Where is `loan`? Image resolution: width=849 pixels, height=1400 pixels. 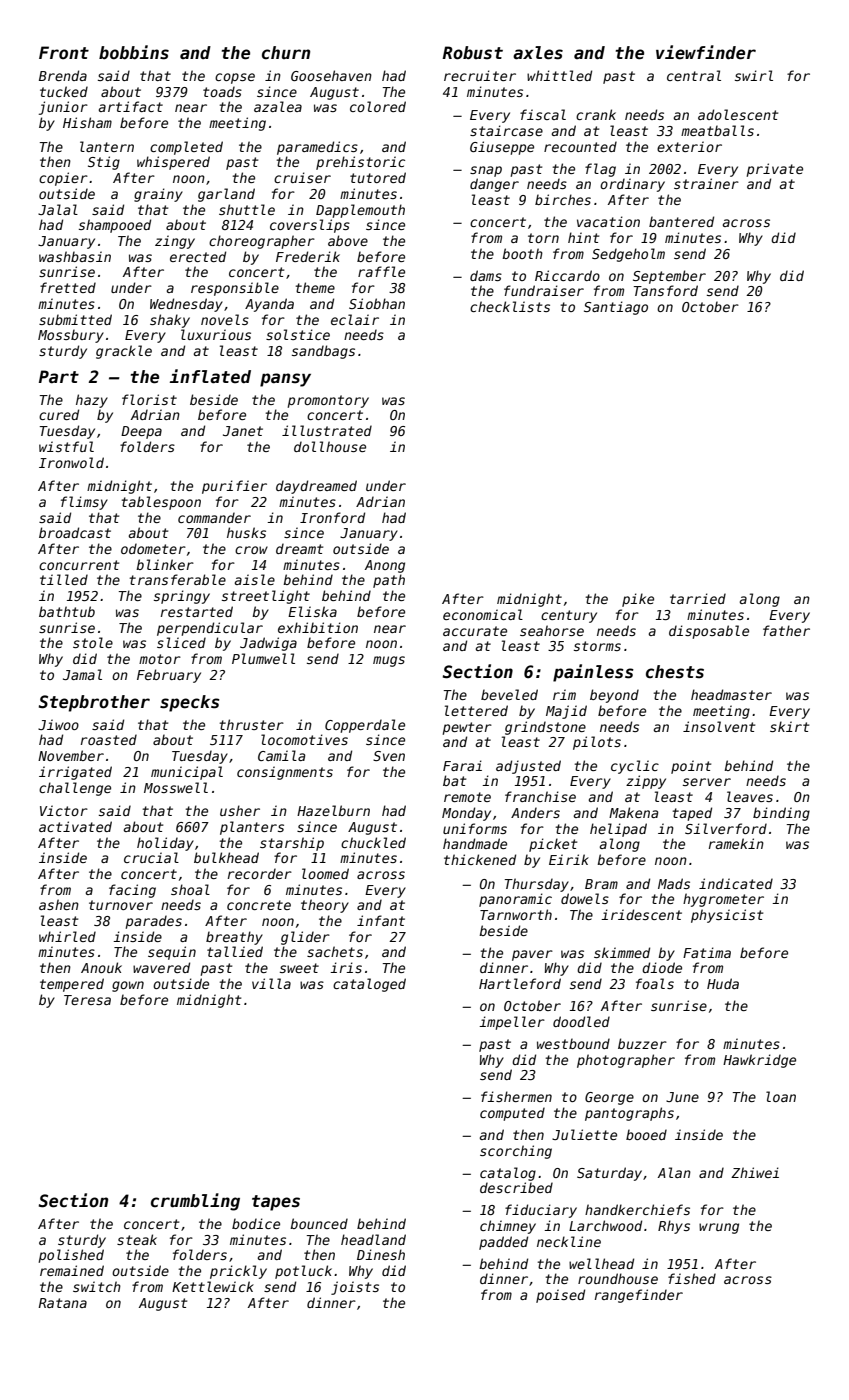 loan is located at coordinates (781, 1096).
